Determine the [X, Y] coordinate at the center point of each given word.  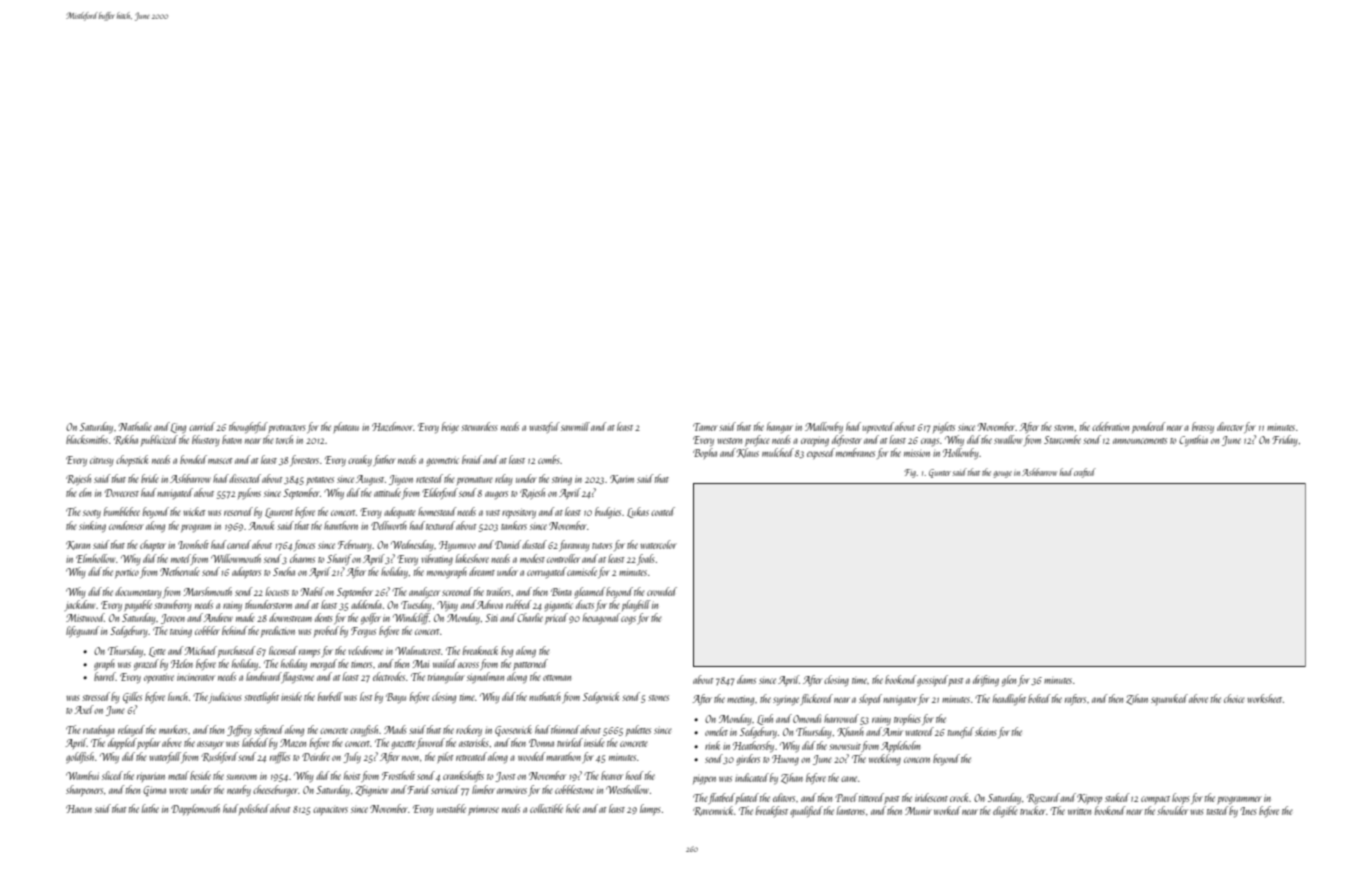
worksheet [1264, 698]
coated [663, 511]
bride [150, 478]
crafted [1085, 473]
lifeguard [82, 632]
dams [746, 679]
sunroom [241, 777]
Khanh [850, 732]
